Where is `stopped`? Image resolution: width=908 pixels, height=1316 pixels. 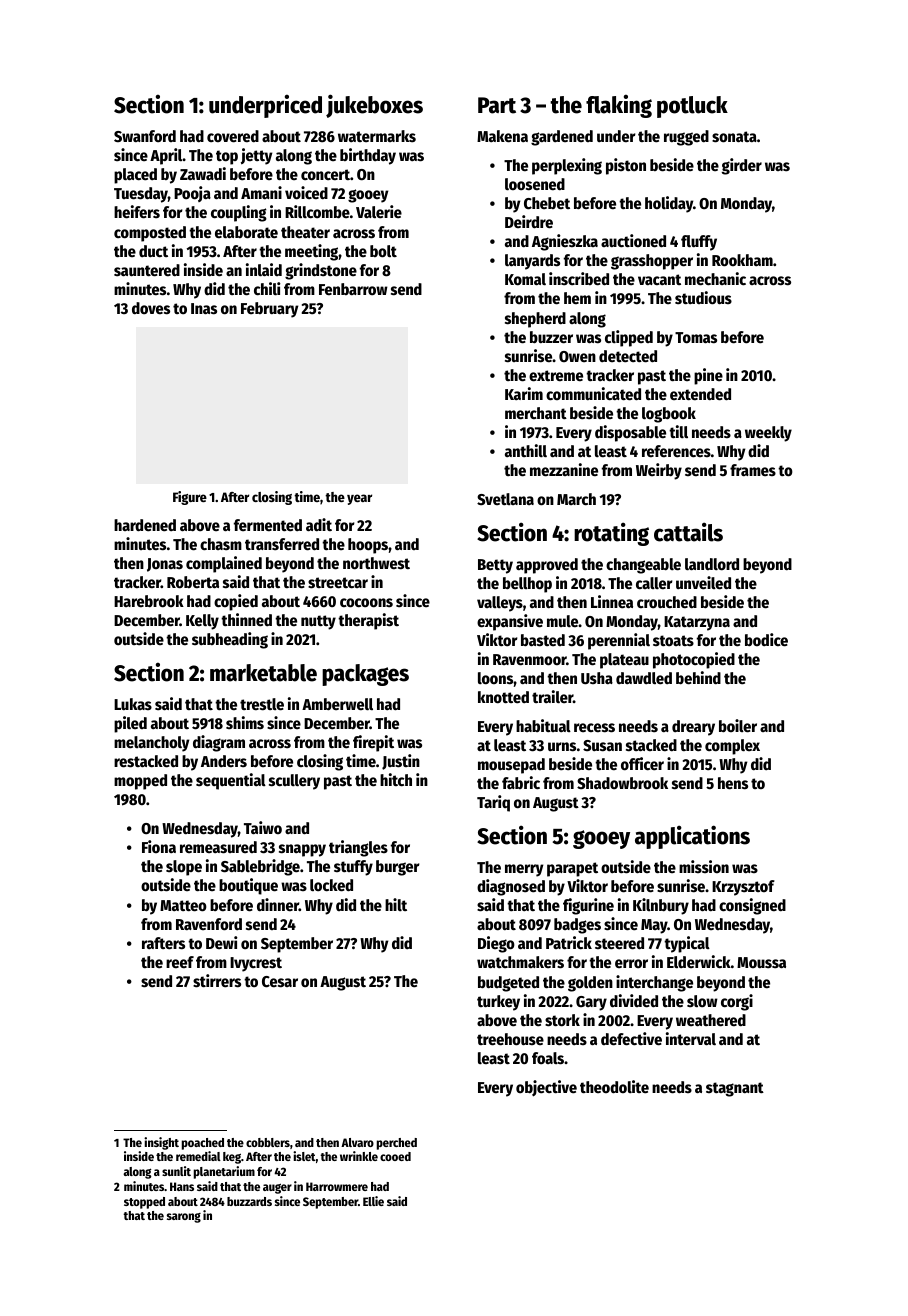 stopped is located at coordinates (144, 1203).
